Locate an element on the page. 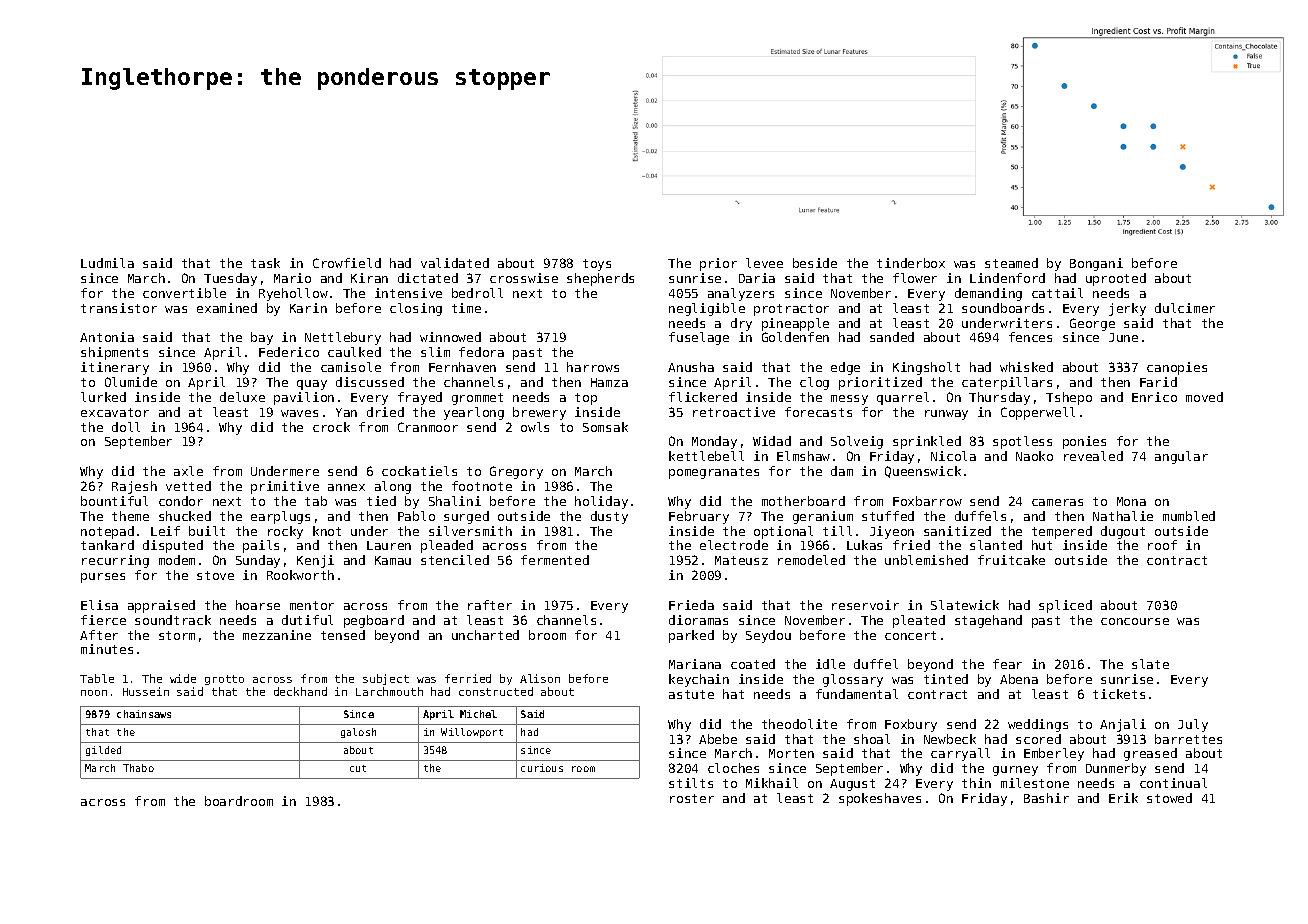  subject is located at coordinates (386, 679).
